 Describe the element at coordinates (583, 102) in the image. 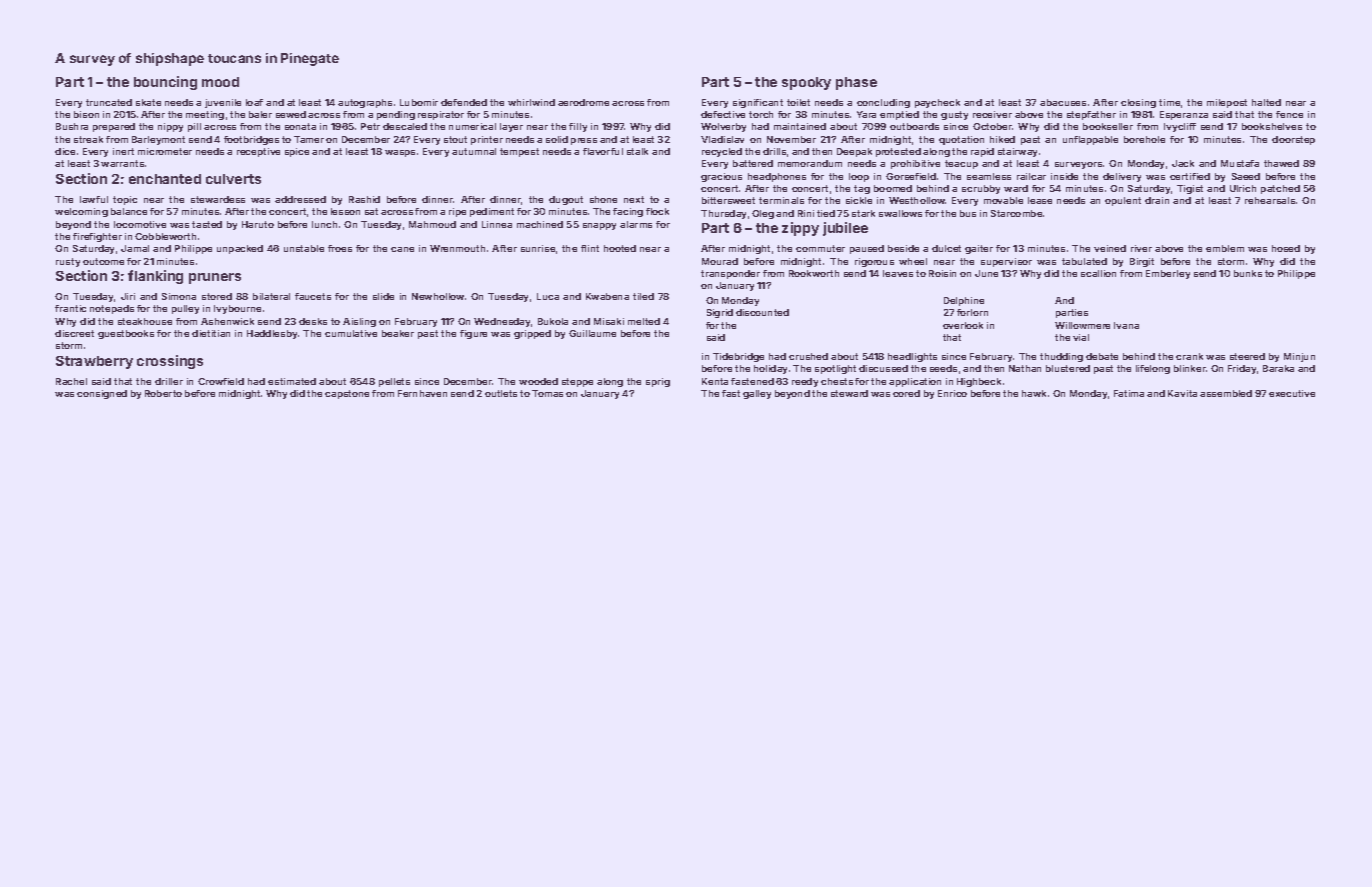

I see `aerodrome` at that location.
